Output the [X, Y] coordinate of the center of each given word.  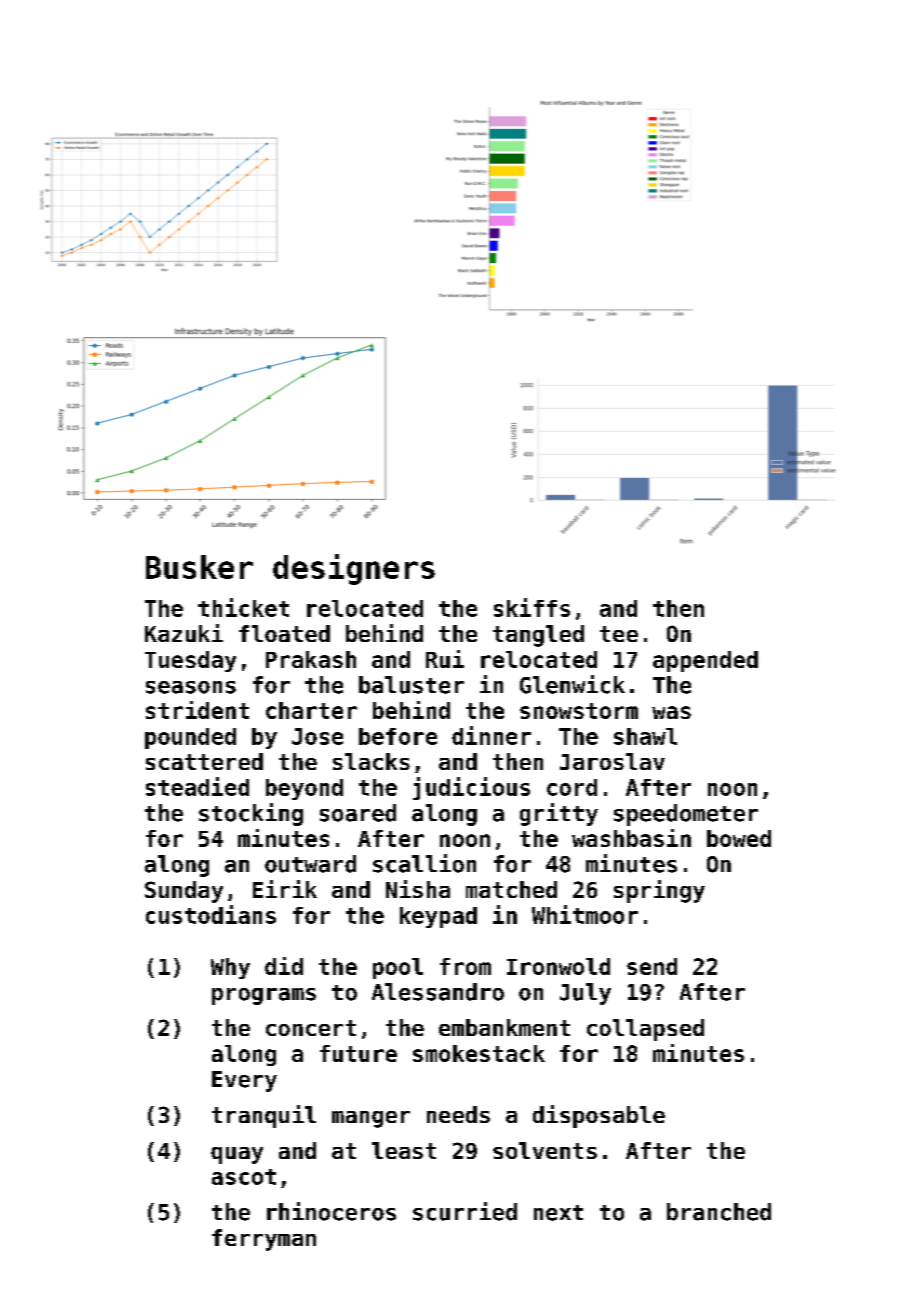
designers [354, 569]
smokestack [479, 1053]
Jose [317, 736]
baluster [411, 685]
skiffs [532, 607]
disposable [599, 1116]
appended [705, 661]
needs [458, 1114]
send [652, 966]
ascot [244, 1177]
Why [230, 968]
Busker [199, 567]
